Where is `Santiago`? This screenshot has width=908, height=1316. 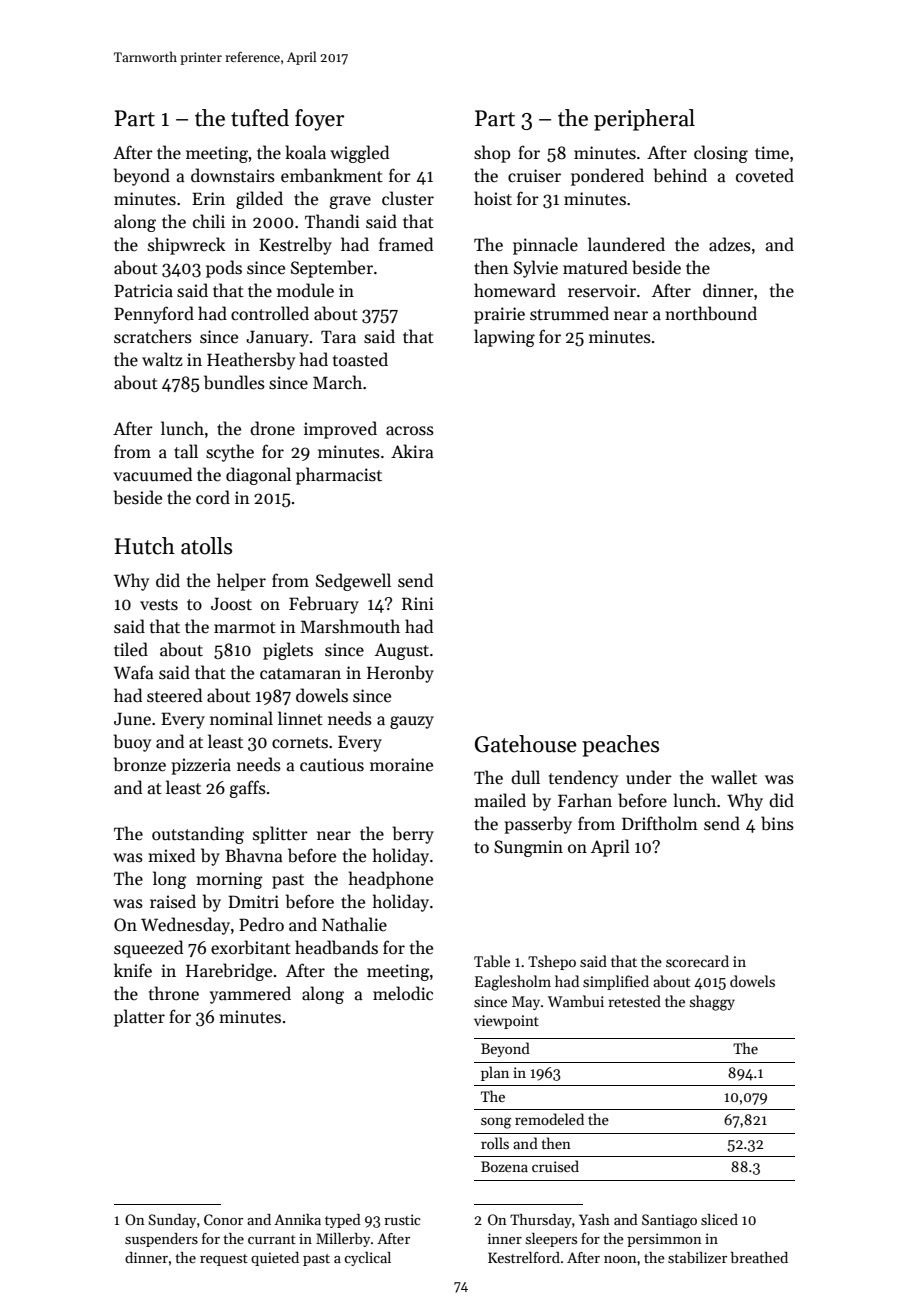 Santiago is located at coordinates (669, 1221).
